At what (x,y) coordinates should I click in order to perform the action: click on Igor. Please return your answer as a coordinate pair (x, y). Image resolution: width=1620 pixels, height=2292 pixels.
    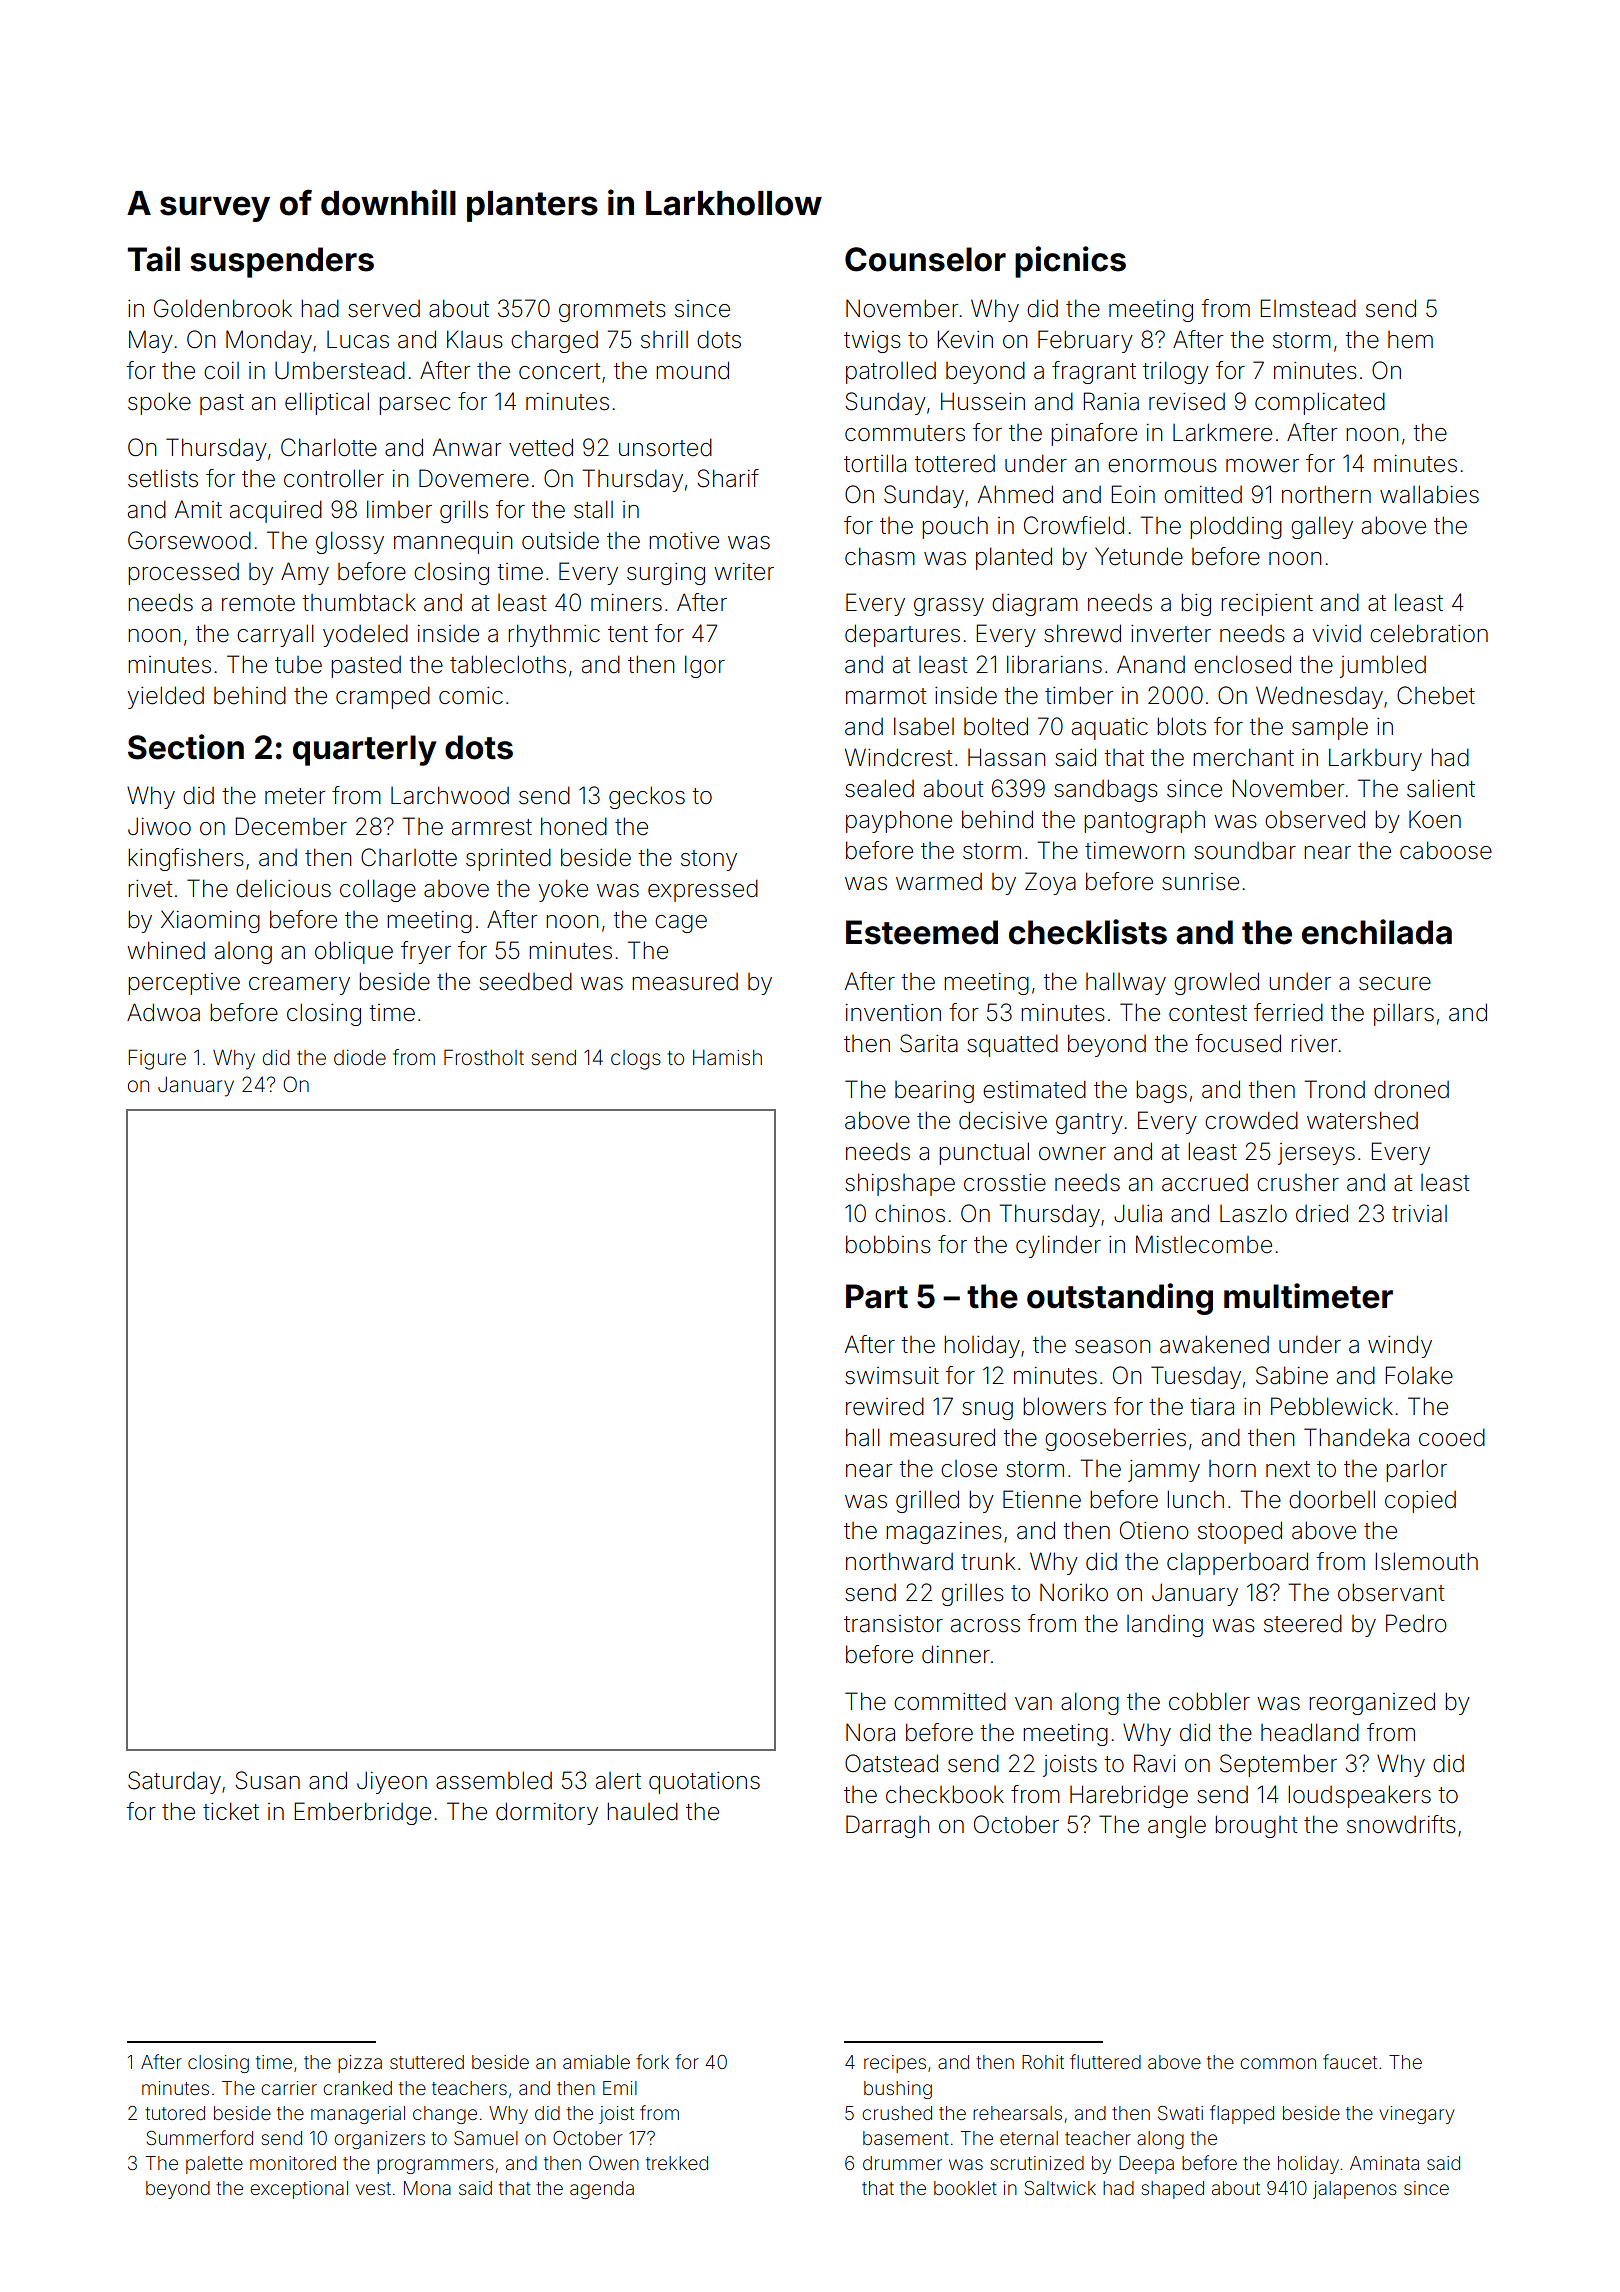
    Looking at the image, I should click on (705, 666).
